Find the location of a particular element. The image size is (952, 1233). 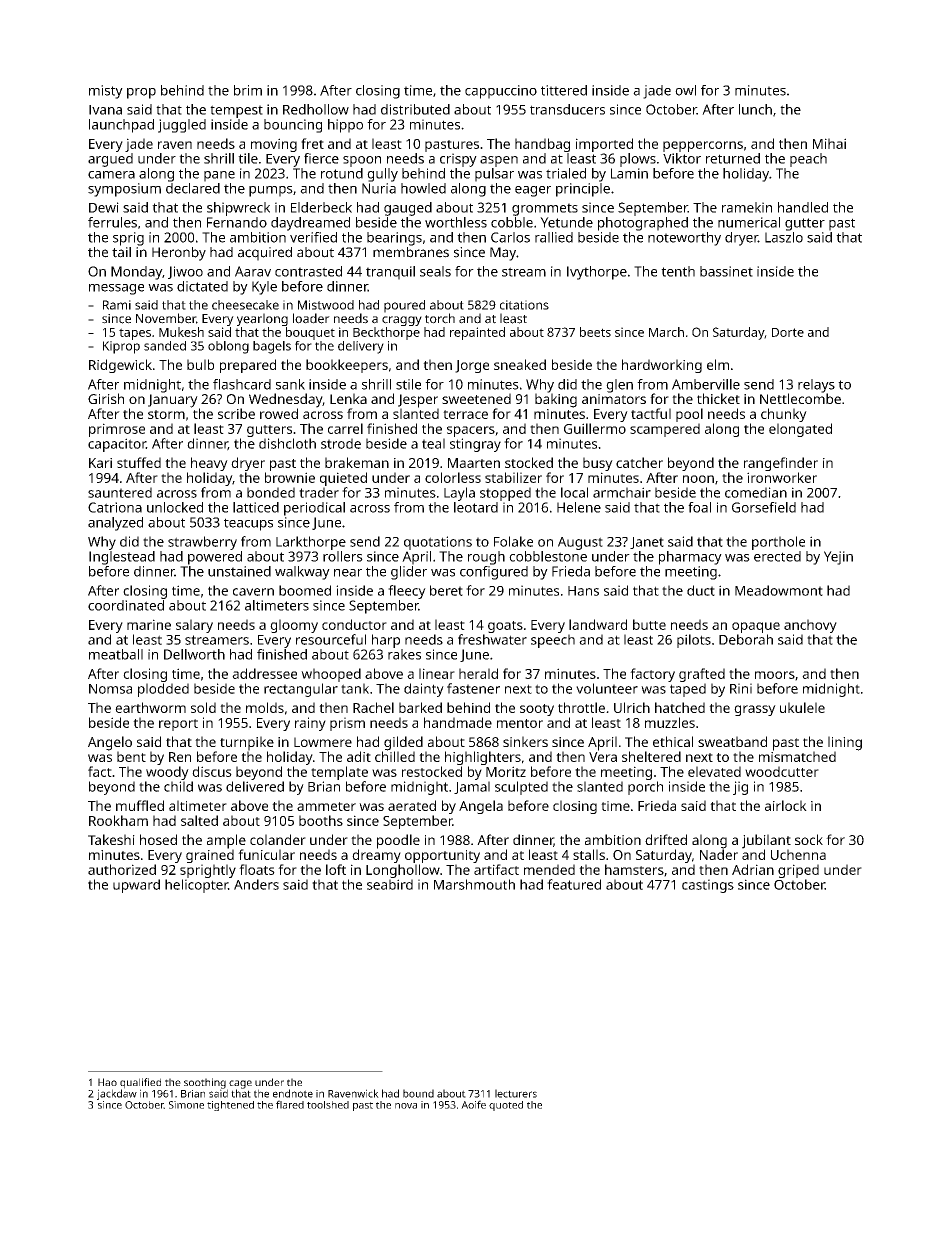

erected is located at coordinates (777, 556).
